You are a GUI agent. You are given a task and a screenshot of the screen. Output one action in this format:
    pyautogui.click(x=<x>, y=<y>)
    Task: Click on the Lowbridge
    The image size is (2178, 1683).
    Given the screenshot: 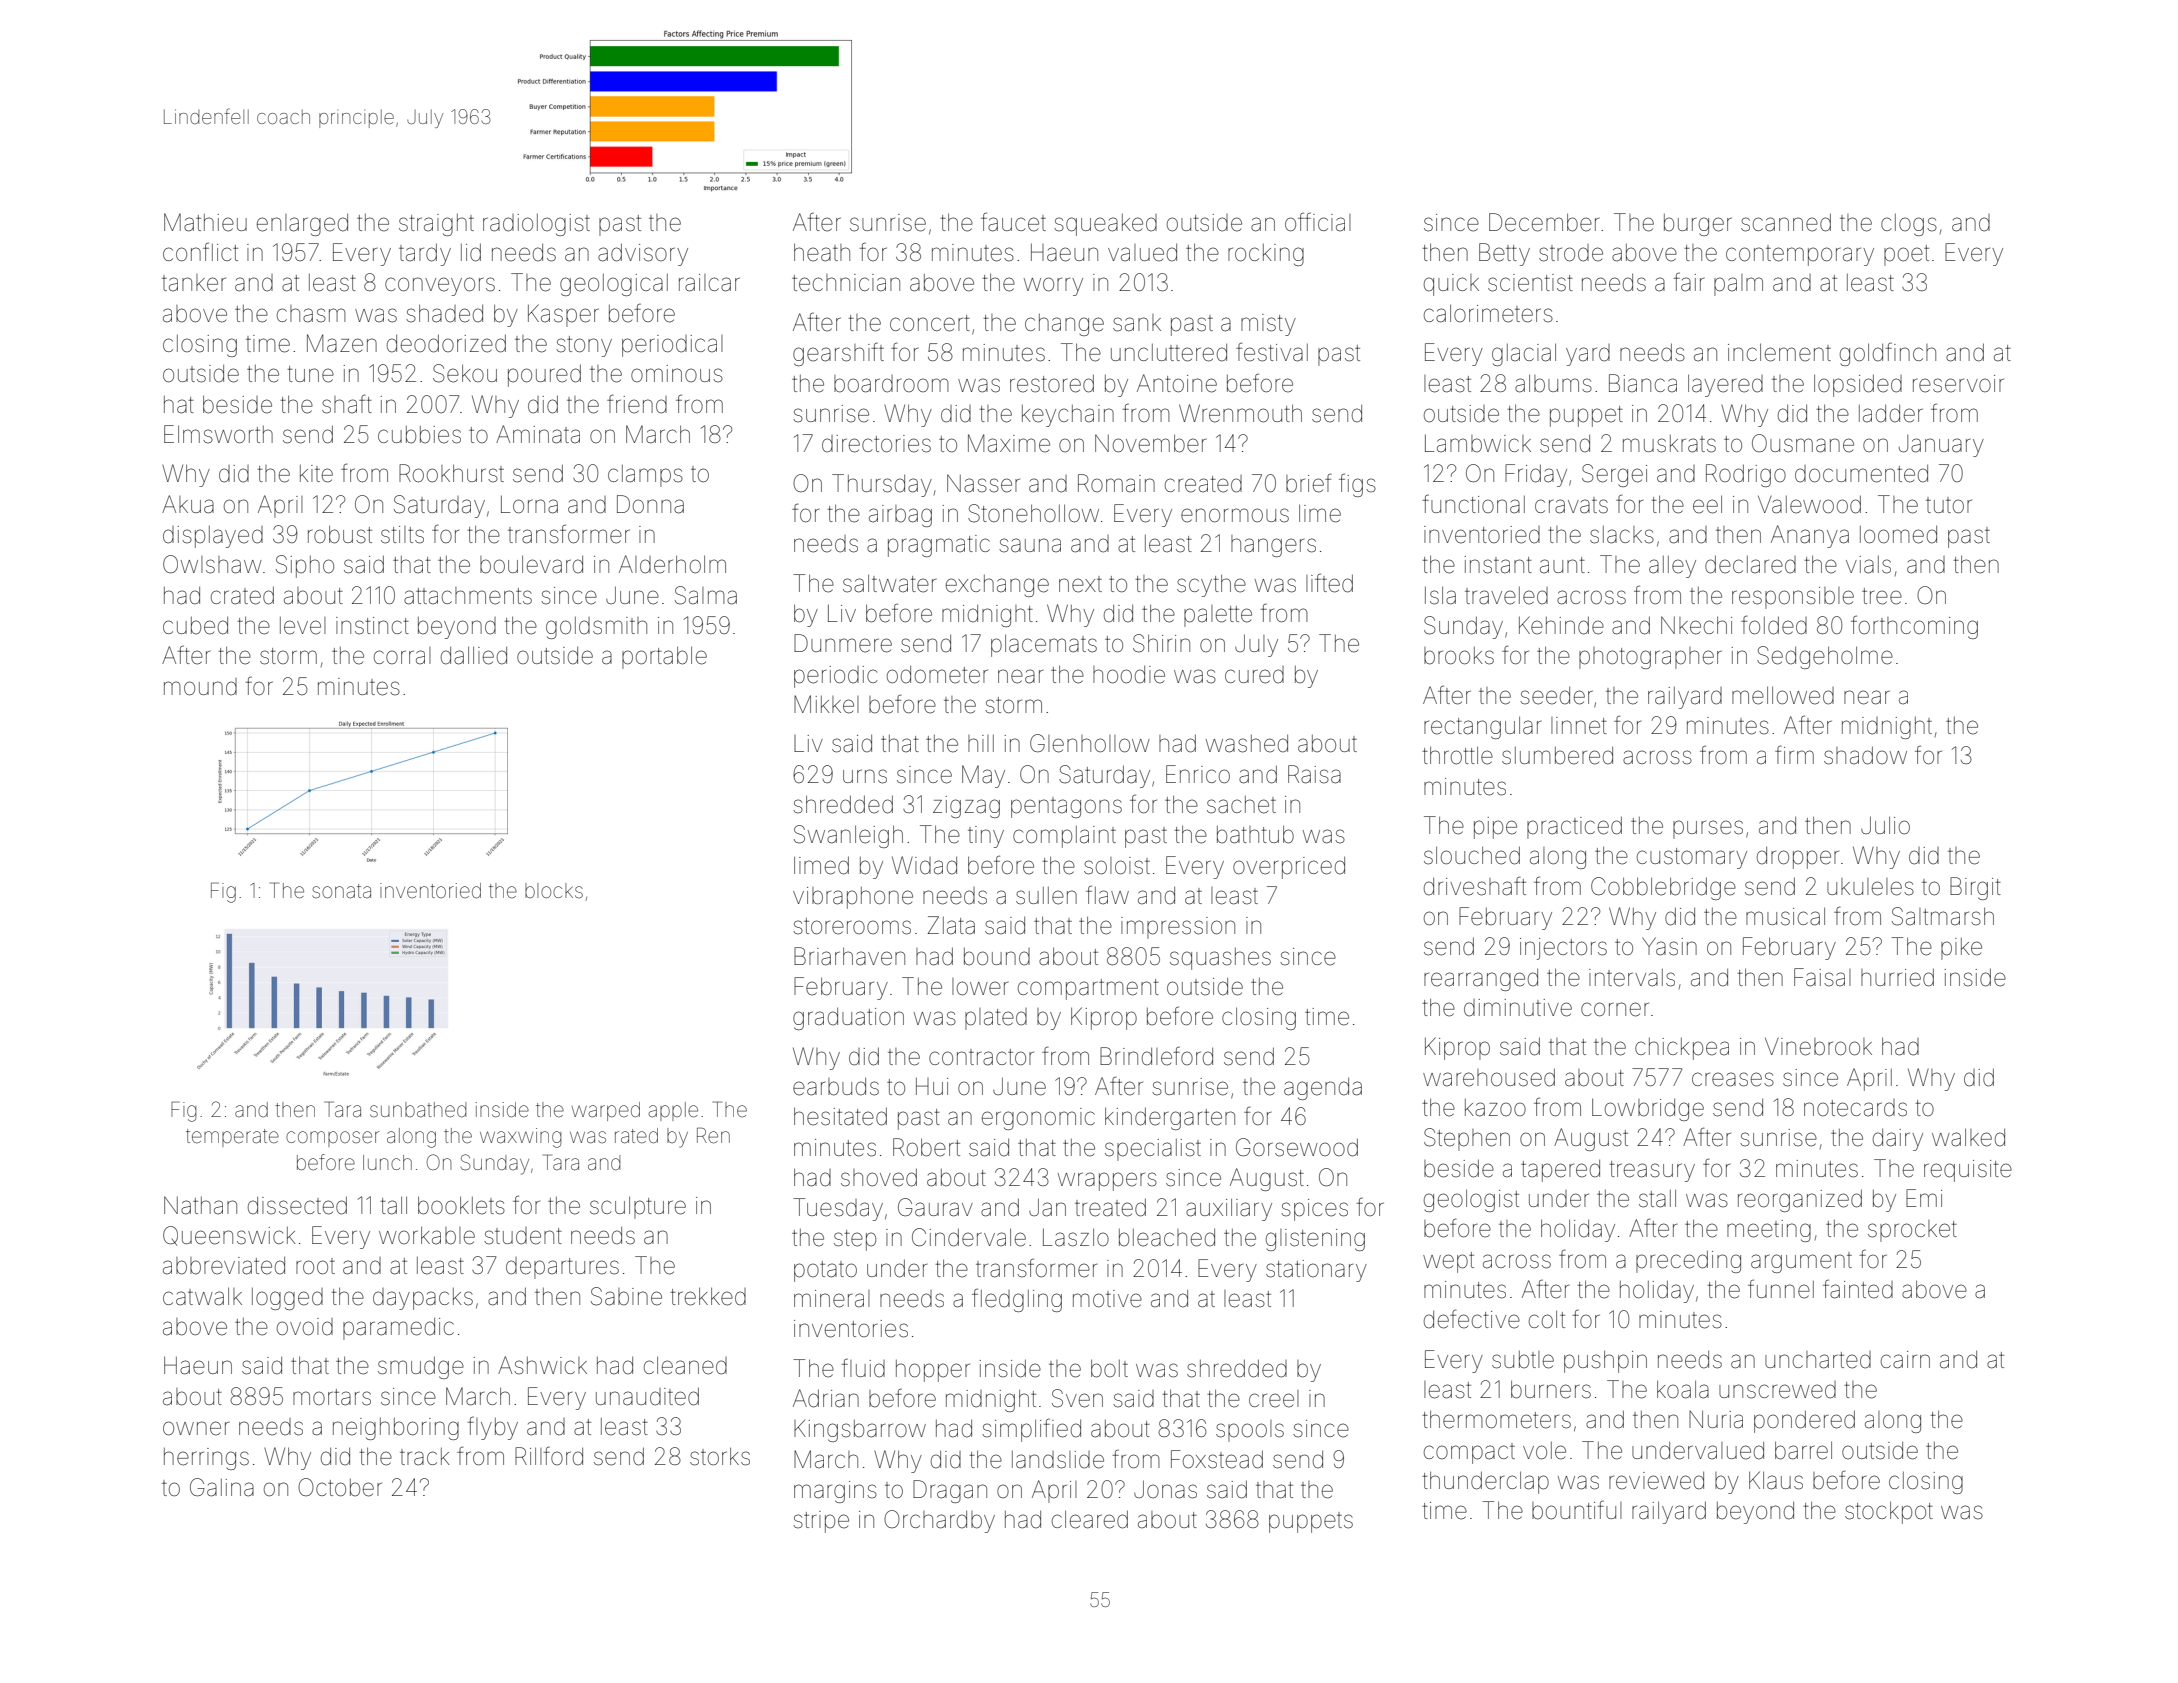 What is the action you would take?
    pyautogui.click(x=1648, y=1109)
